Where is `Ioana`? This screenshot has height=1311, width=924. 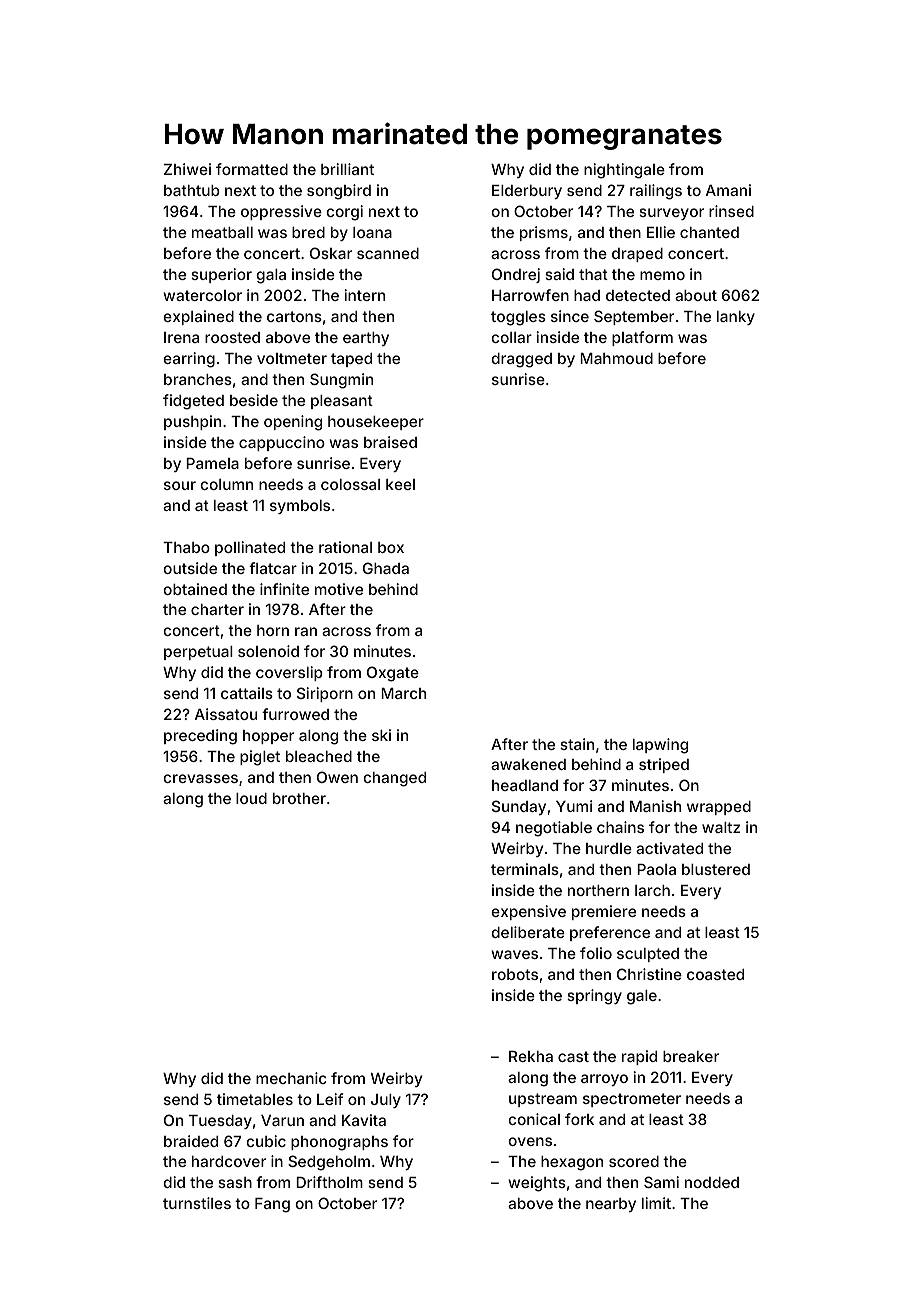 Ioana is located at coordinates (372, 232).
